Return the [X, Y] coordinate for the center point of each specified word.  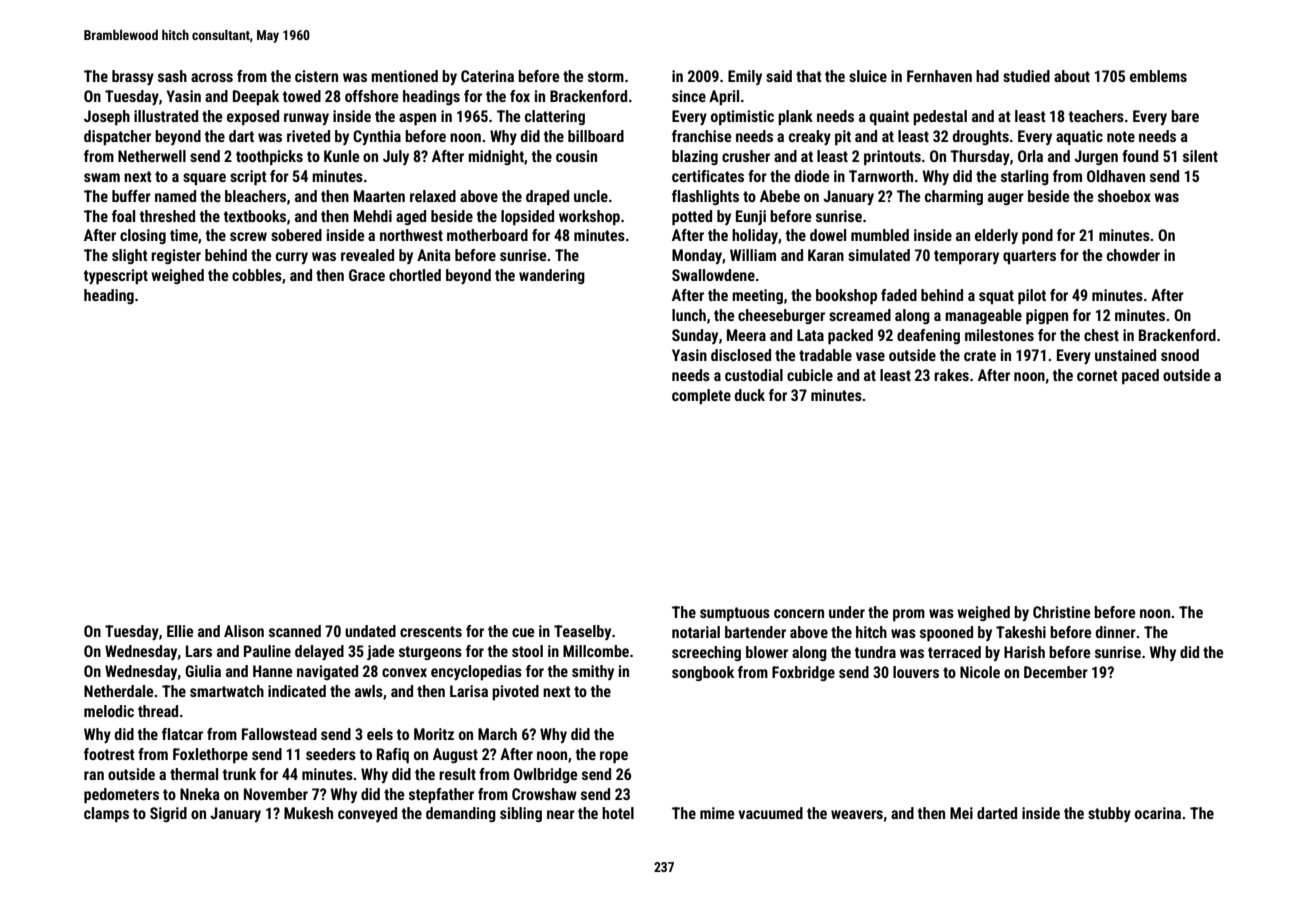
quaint [889, 118]
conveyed [367, 814]
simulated [879, 255]
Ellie [180, 631]
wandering [552, 276]
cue [523, 632]
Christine [1062, 612]
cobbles [257, 275]
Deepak [256, 98]
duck [750, 395]
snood [1180, 355]
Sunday [695, 336]
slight [130, 256]
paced [1140, 377]
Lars [199, 651]
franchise [702, 136]
